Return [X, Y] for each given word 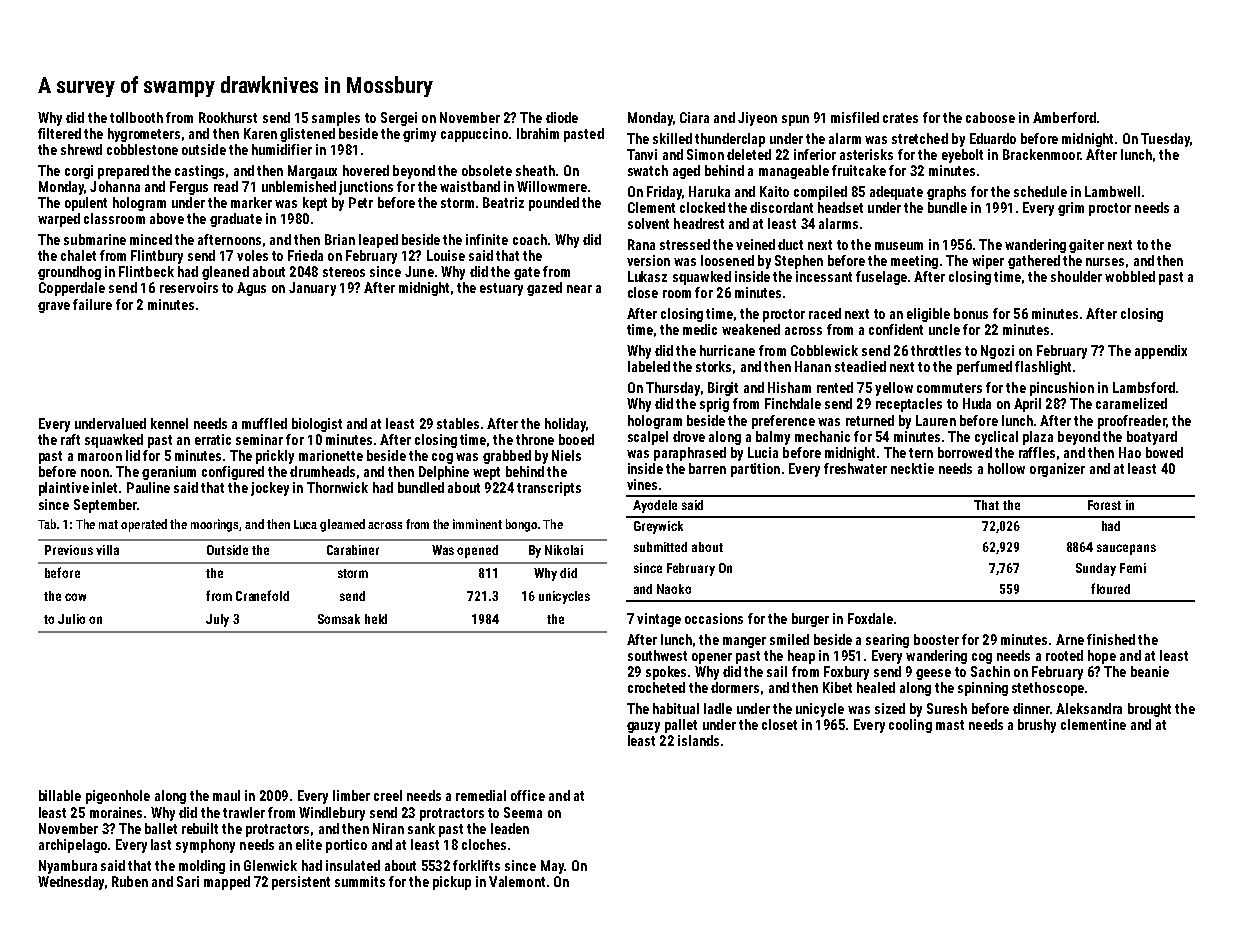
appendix [1161, 352]
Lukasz [647, 276]
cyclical [996, 438]
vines [642, 484]
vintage [659, 620]
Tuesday [1165, 140]
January [312, 289]
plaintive [64, 489]
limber [351, 795]
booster [936, 639]
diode [562, 117]
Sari [188, 881]
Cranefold [262, 595]
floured [1110, 588]
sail [777, 671]
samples [336, 119]
